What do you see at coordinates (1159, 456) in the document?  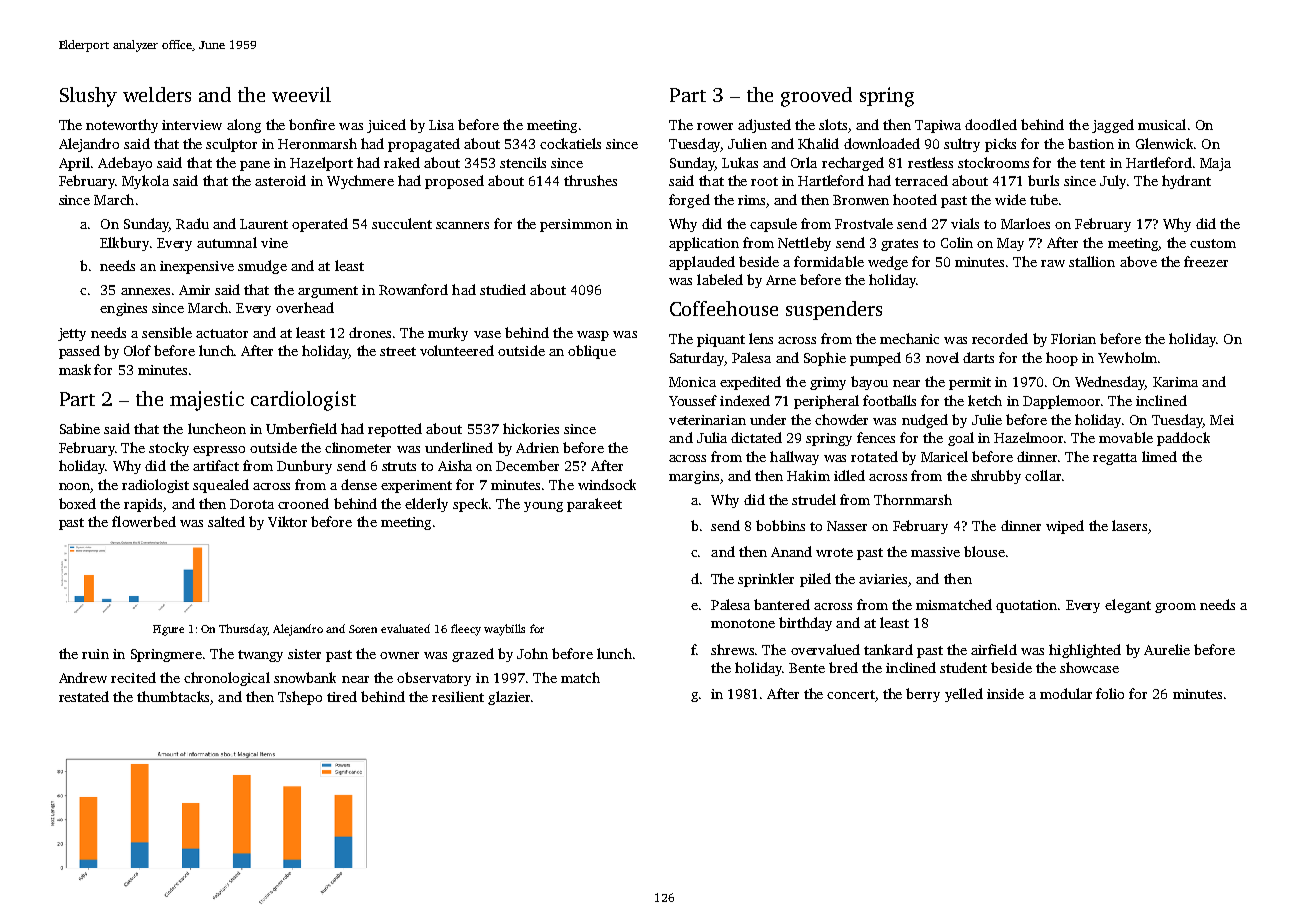 I see `limed` at bounding box center [1159, 456].
